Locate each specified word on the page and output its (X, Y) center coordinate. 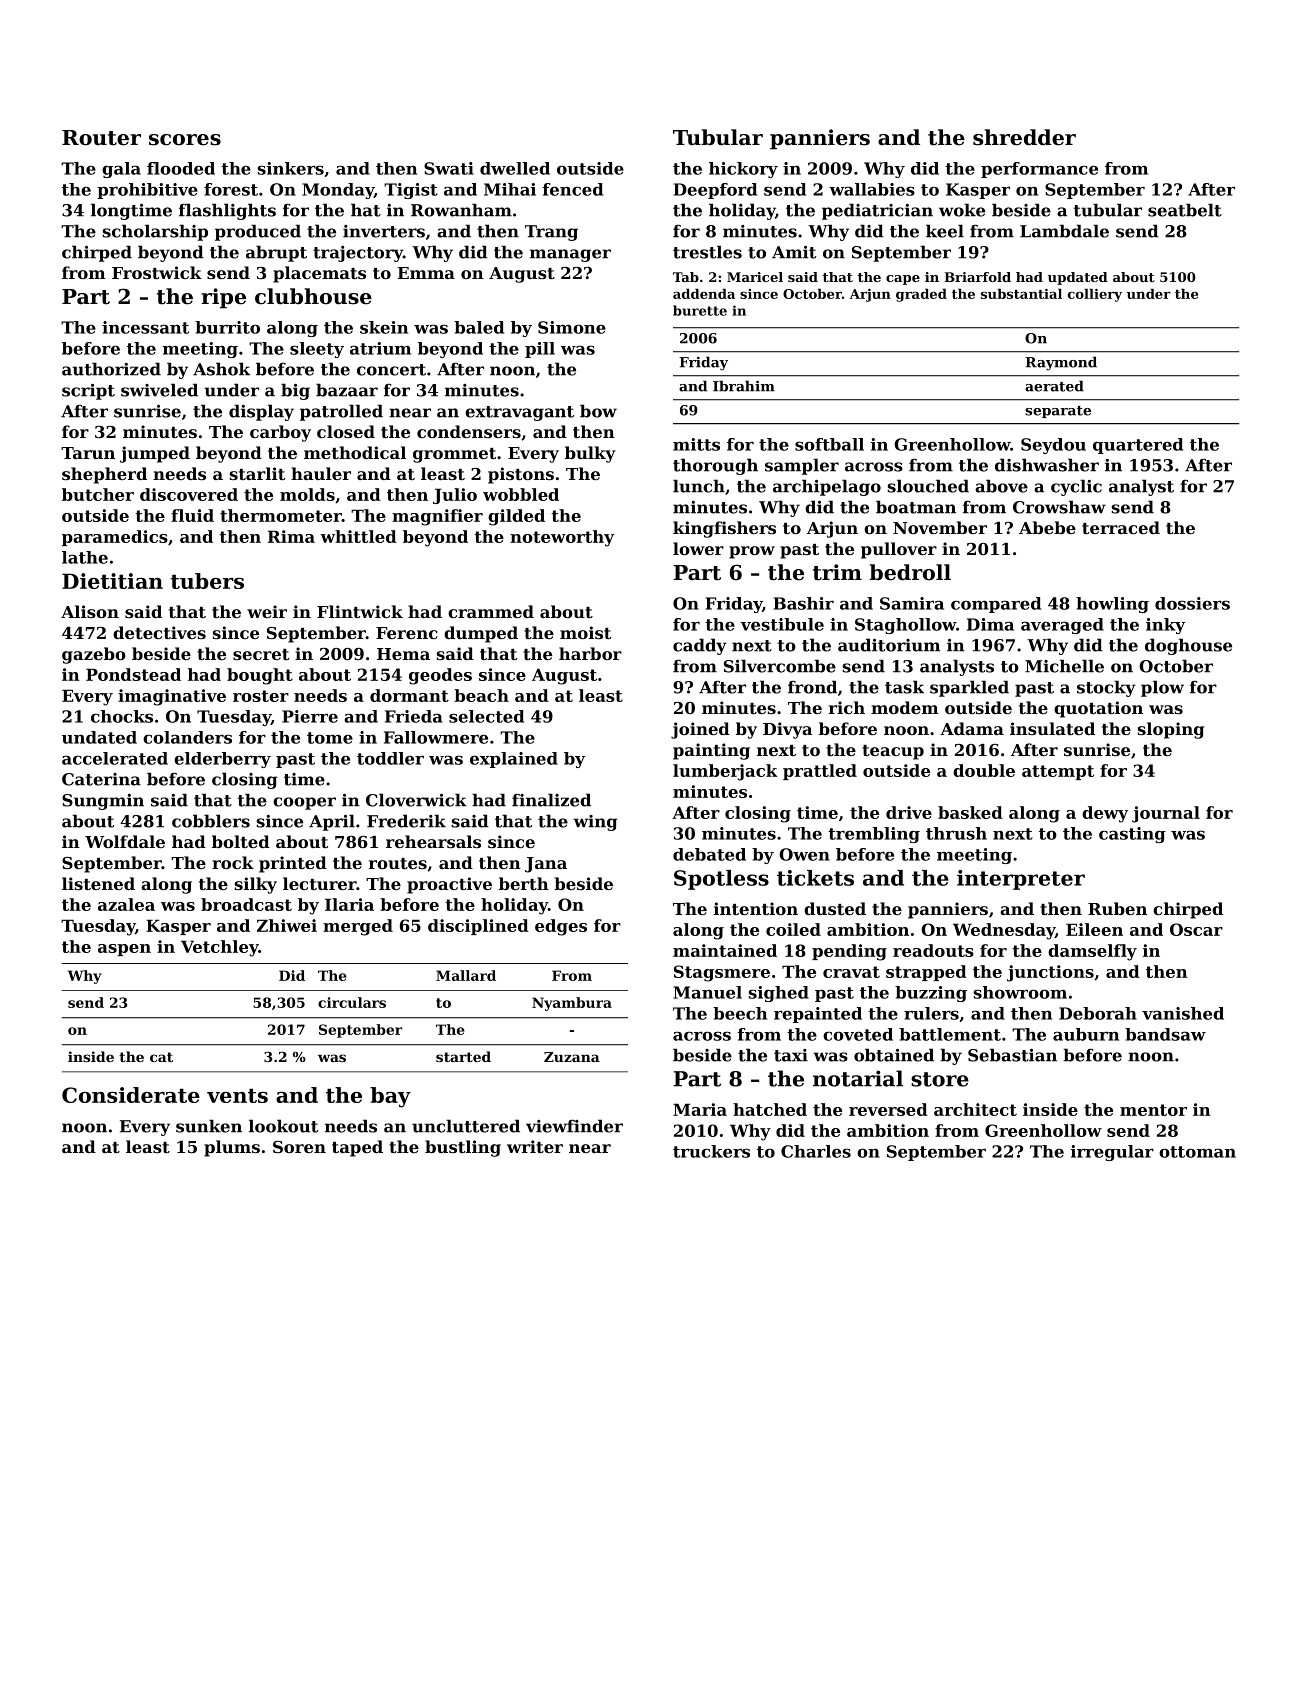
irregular (1112, 1153)
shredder (1024, 137)
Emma (426, 273)
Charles (816, 1151)
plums (232, 1148)
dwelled (515, 168)
